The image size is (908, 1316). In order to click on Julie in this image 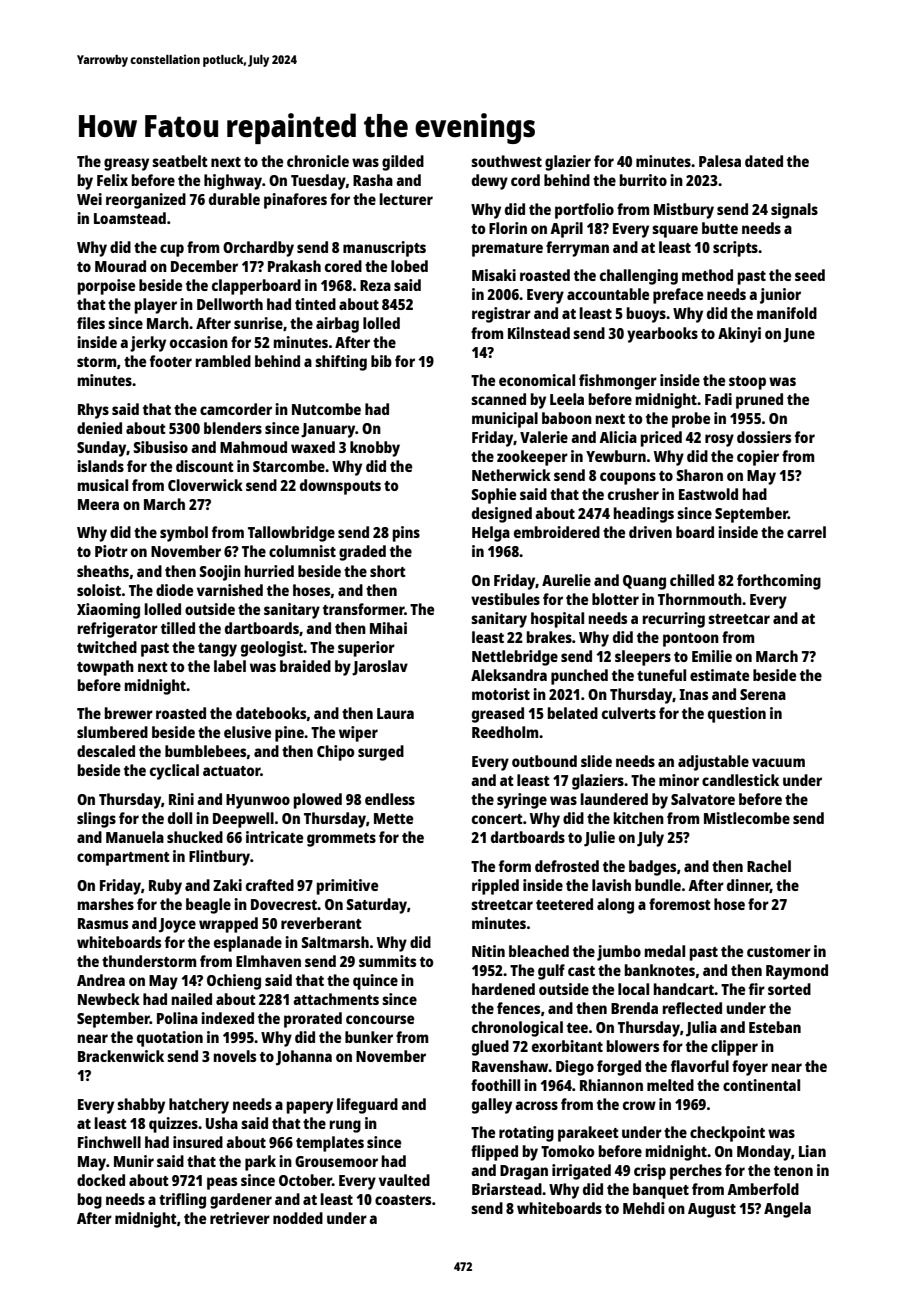, I will do `click(599, 839)`.
